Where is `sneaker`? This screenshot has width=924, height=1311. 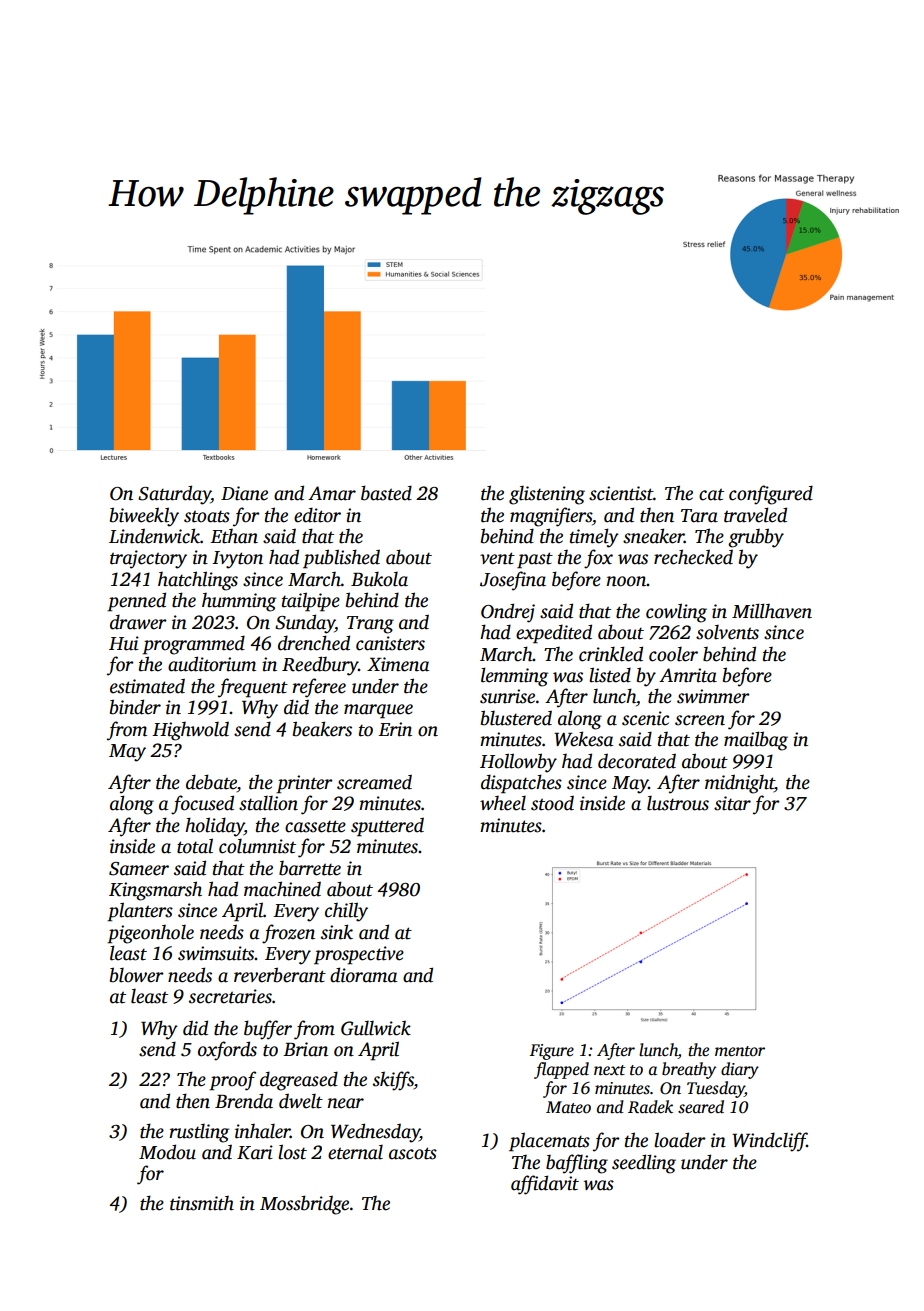 sneaker is located at coordinates (653, 536).
